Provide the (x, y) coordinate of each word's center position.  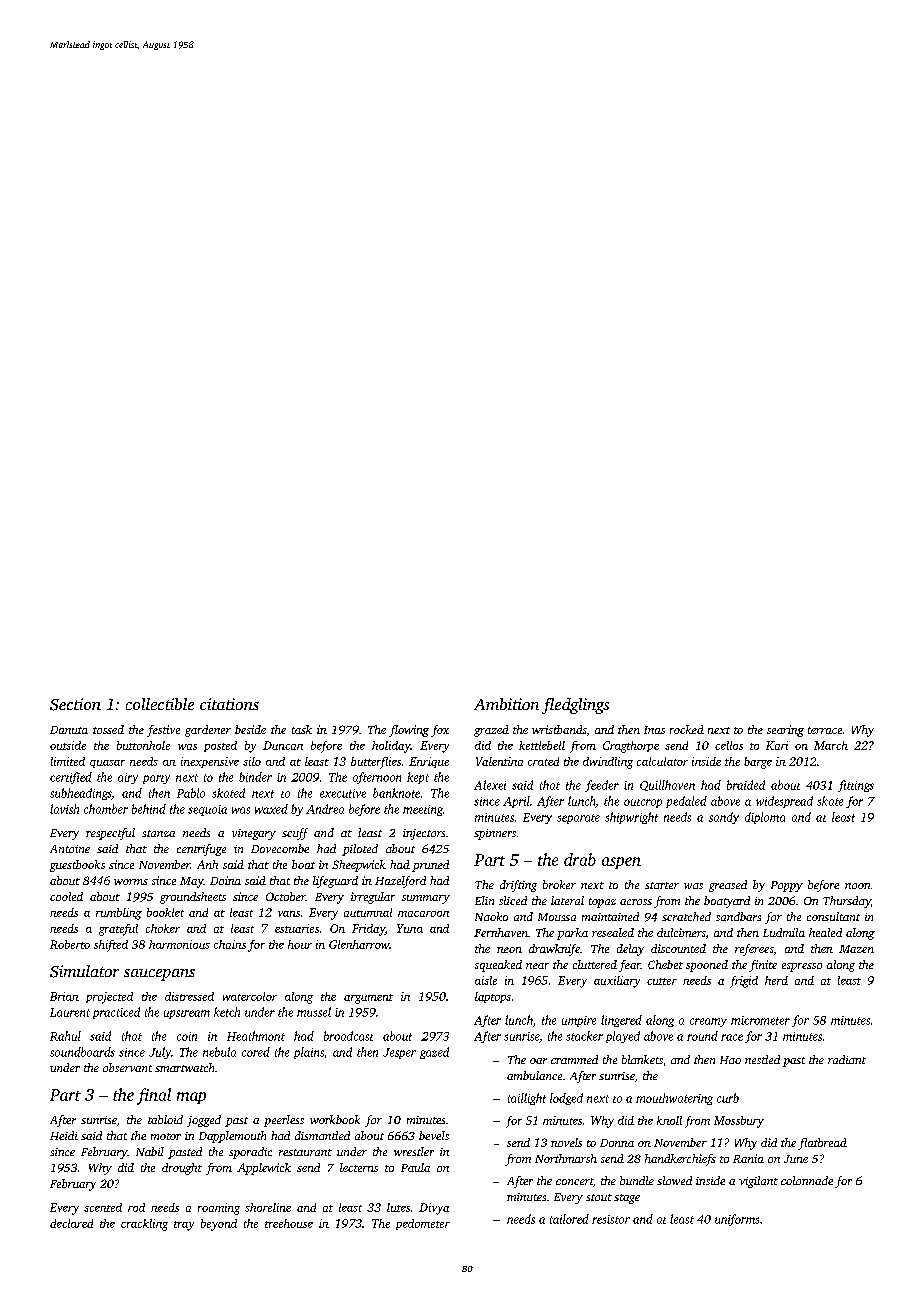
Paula (415, 1167)
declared (71, 1223)
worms (131, 882)
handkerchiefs (680, 1160)
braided (746, 785)
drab (580, 859)
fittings (856, 786)
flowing (409, 731)
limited (68, 761)
